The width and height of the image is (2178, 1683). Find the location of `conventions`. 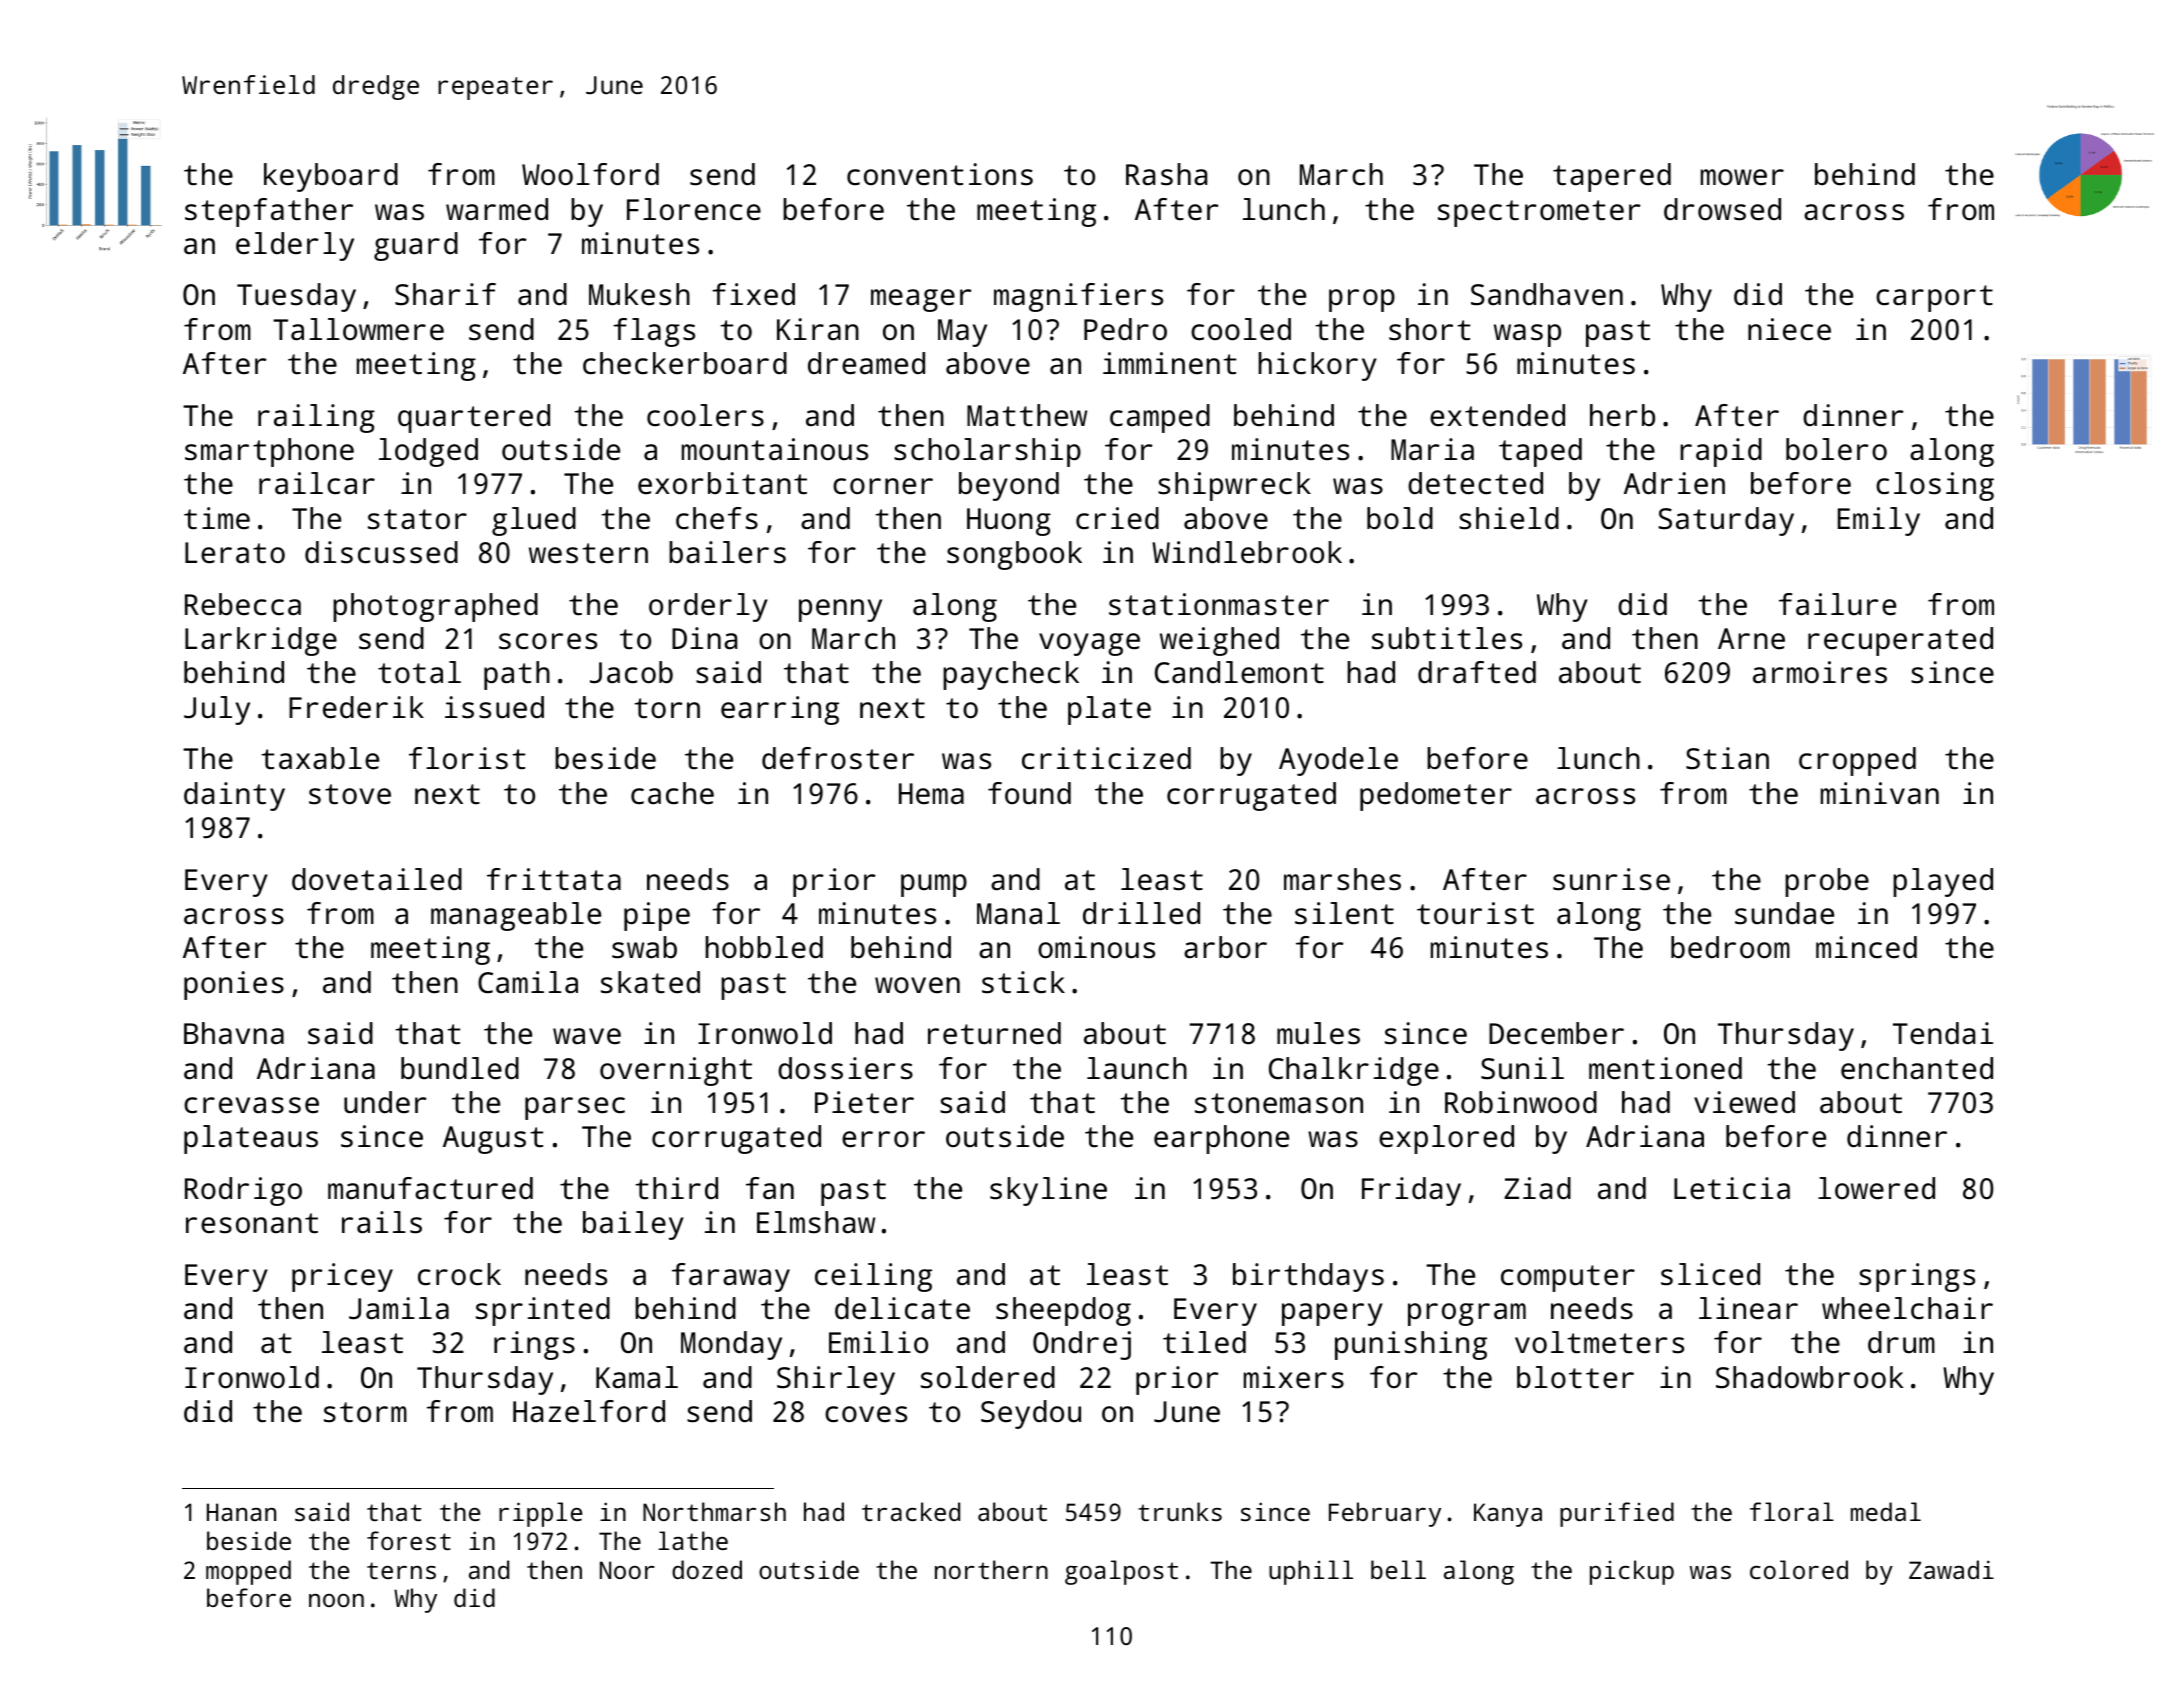

conventions is located at coordinates (940, 174).
